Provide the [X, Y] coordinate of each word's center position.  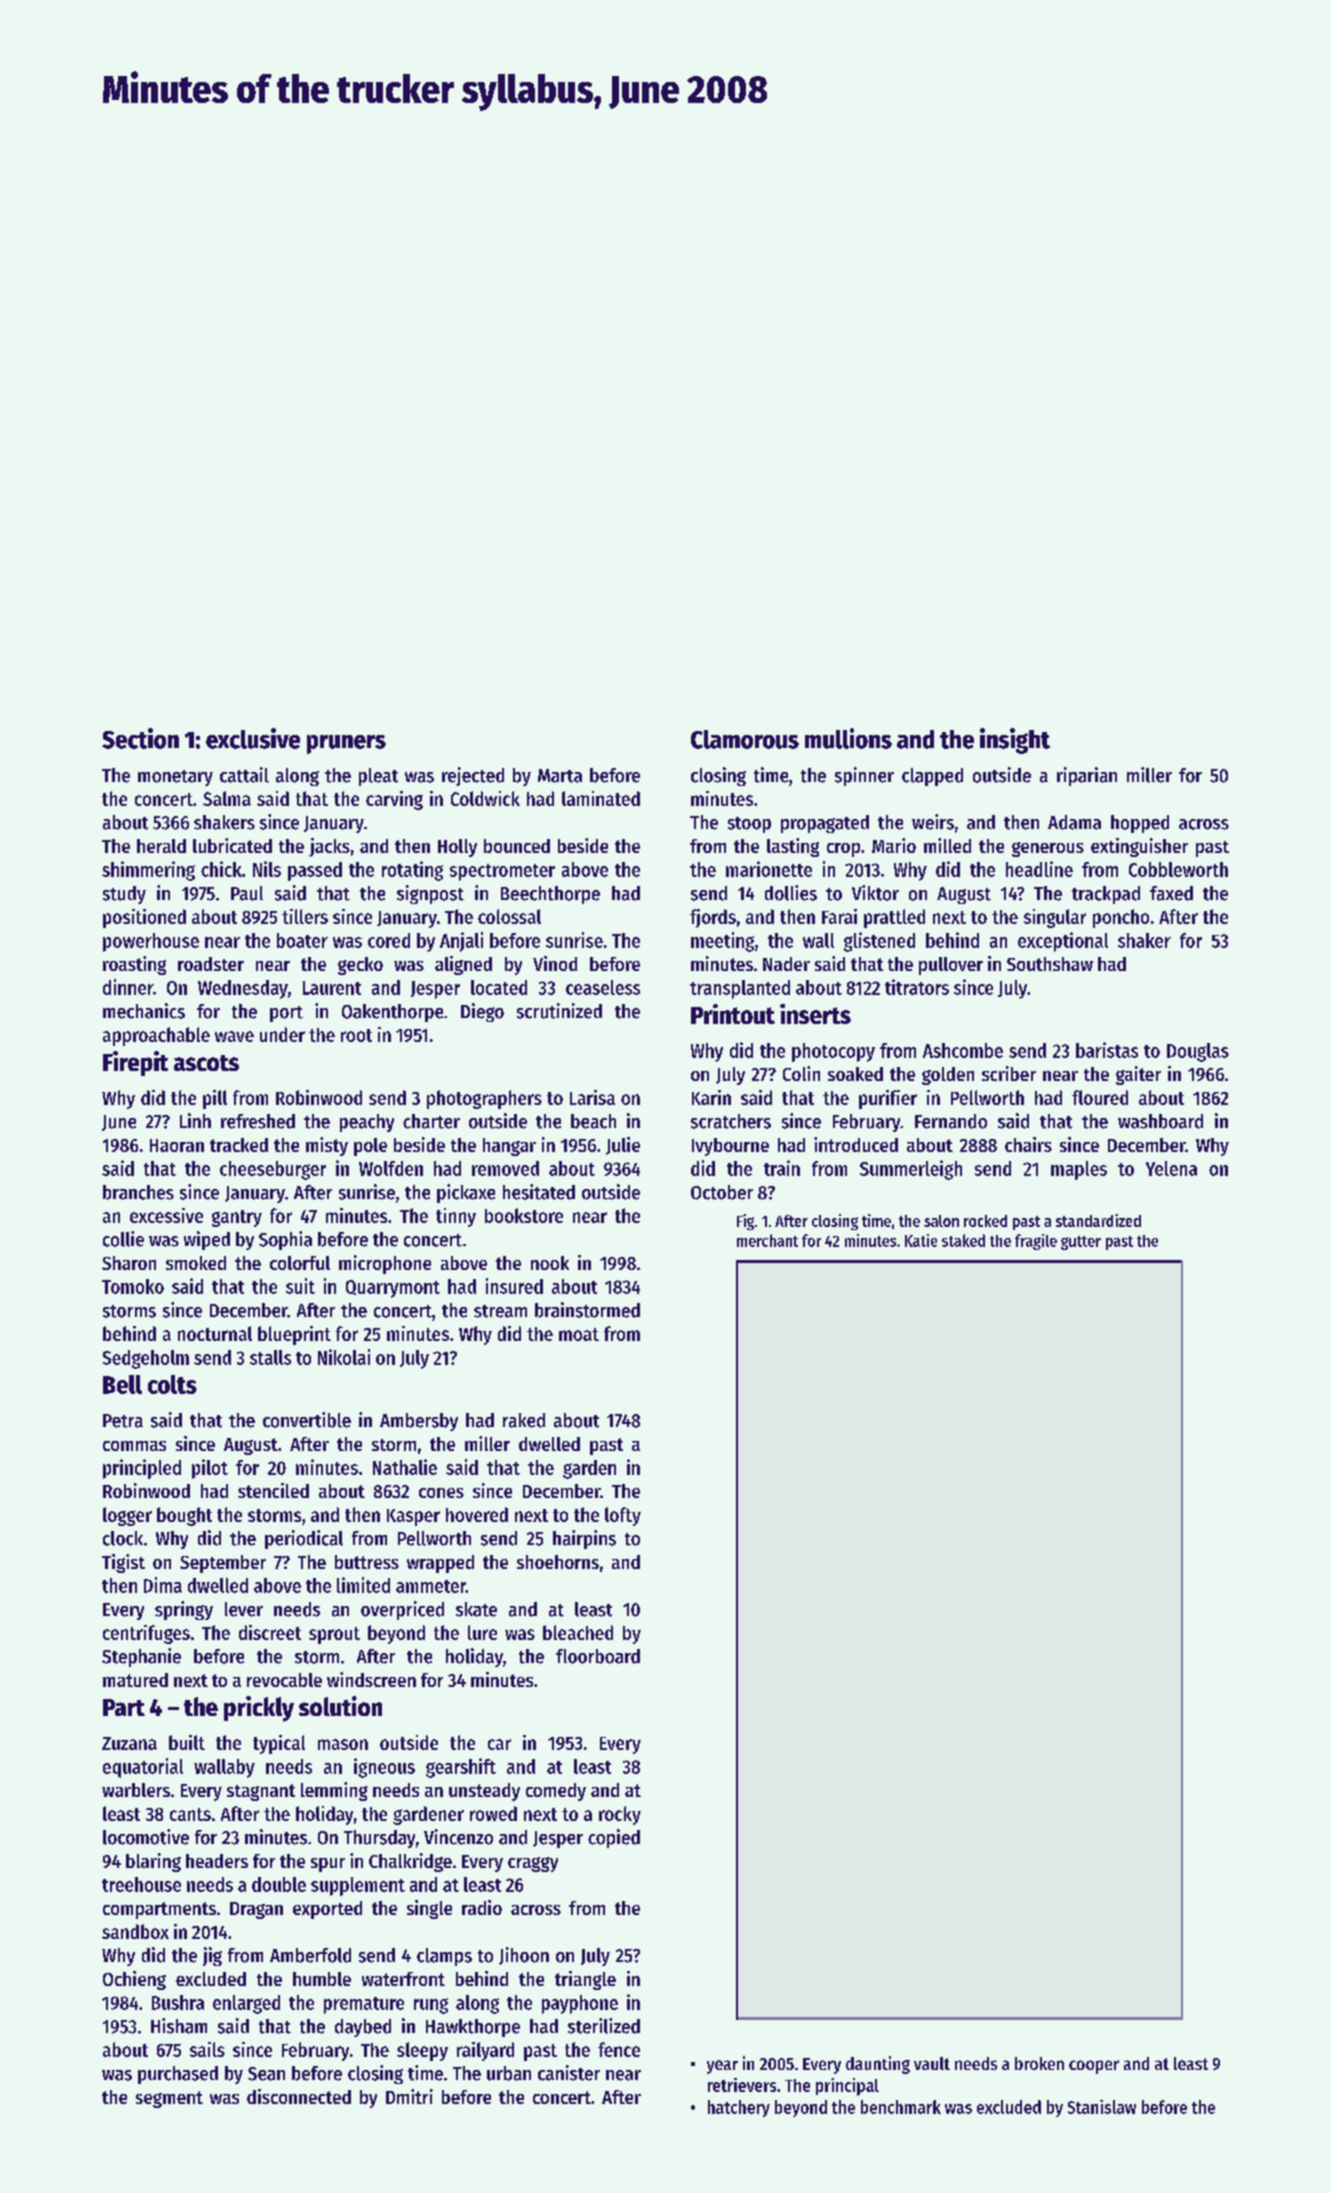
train [782, 1168]
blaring [153, 1862]
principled [142, 1469]
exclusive [253, 738]
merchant [767, 1240]
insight [1015, 741]
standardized [1098, 1220]
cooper [1094, 2067]
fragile [1036, 1242]
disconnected [299, 2096]
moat [579, 1334]
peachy [367, 1123]
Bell [122, 1384]
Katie [921, 1240]
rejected [473, 776]
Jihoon [524, 1956]
